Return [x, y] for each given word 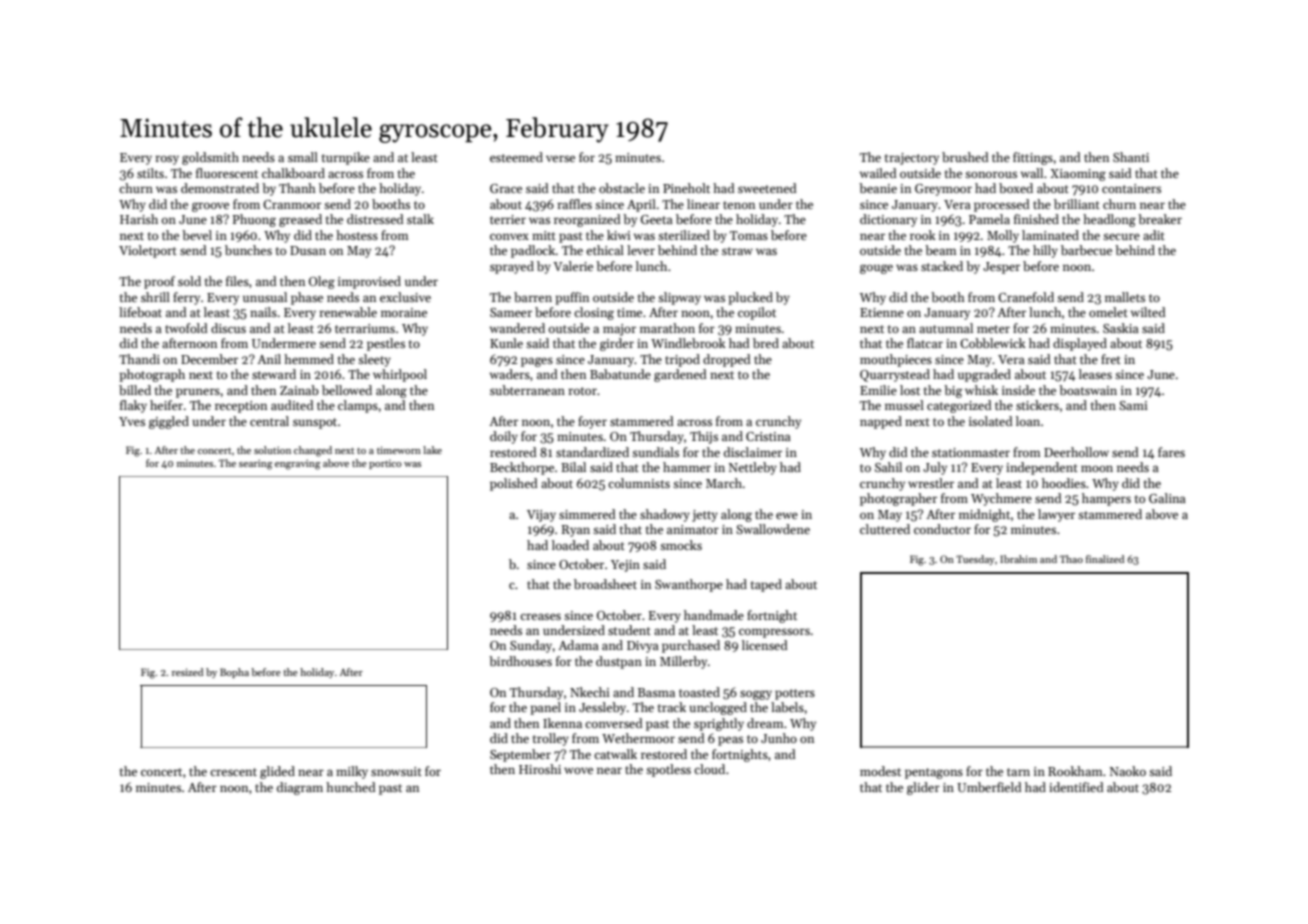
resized [187, 672]
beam [941, 250]
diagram [300, 788]
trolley [551, 739]
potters [795, 694]
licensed [765, 645]
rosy [167, 160]
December [209, 359]
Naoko [1128, 771]
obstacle [622, 188]
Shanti [1131, 157]
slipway [679, 298]
